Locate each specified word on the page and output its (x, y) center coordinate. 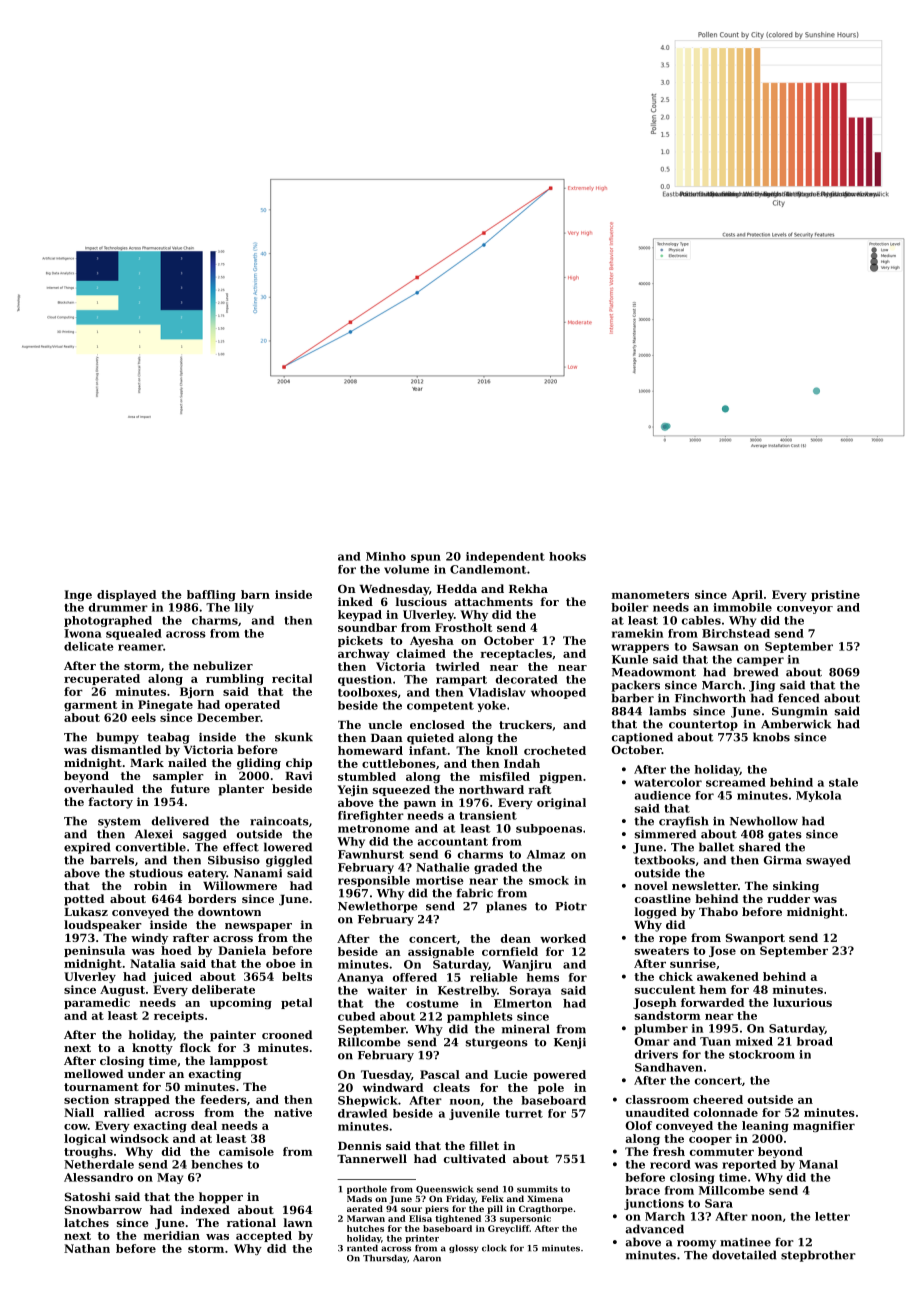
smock (549, 880)
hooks (567, 556)
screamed (736, 782)
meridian (172, 1235)
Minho (386, 556)
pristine (835, 595)
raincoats (279, 821)
